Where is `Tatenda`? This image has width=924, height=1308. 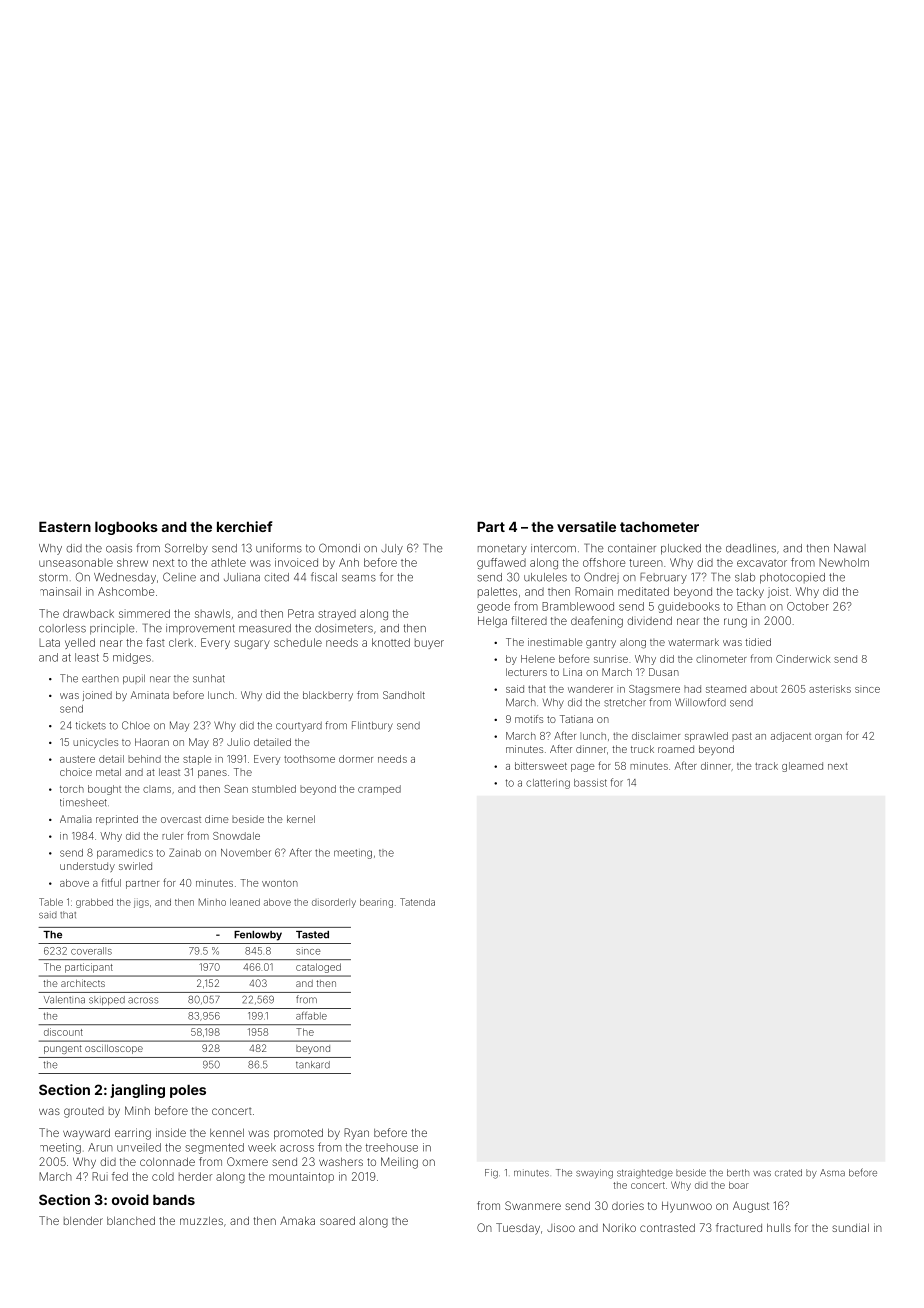
Tatenda is located at coordinates (417, 902).
